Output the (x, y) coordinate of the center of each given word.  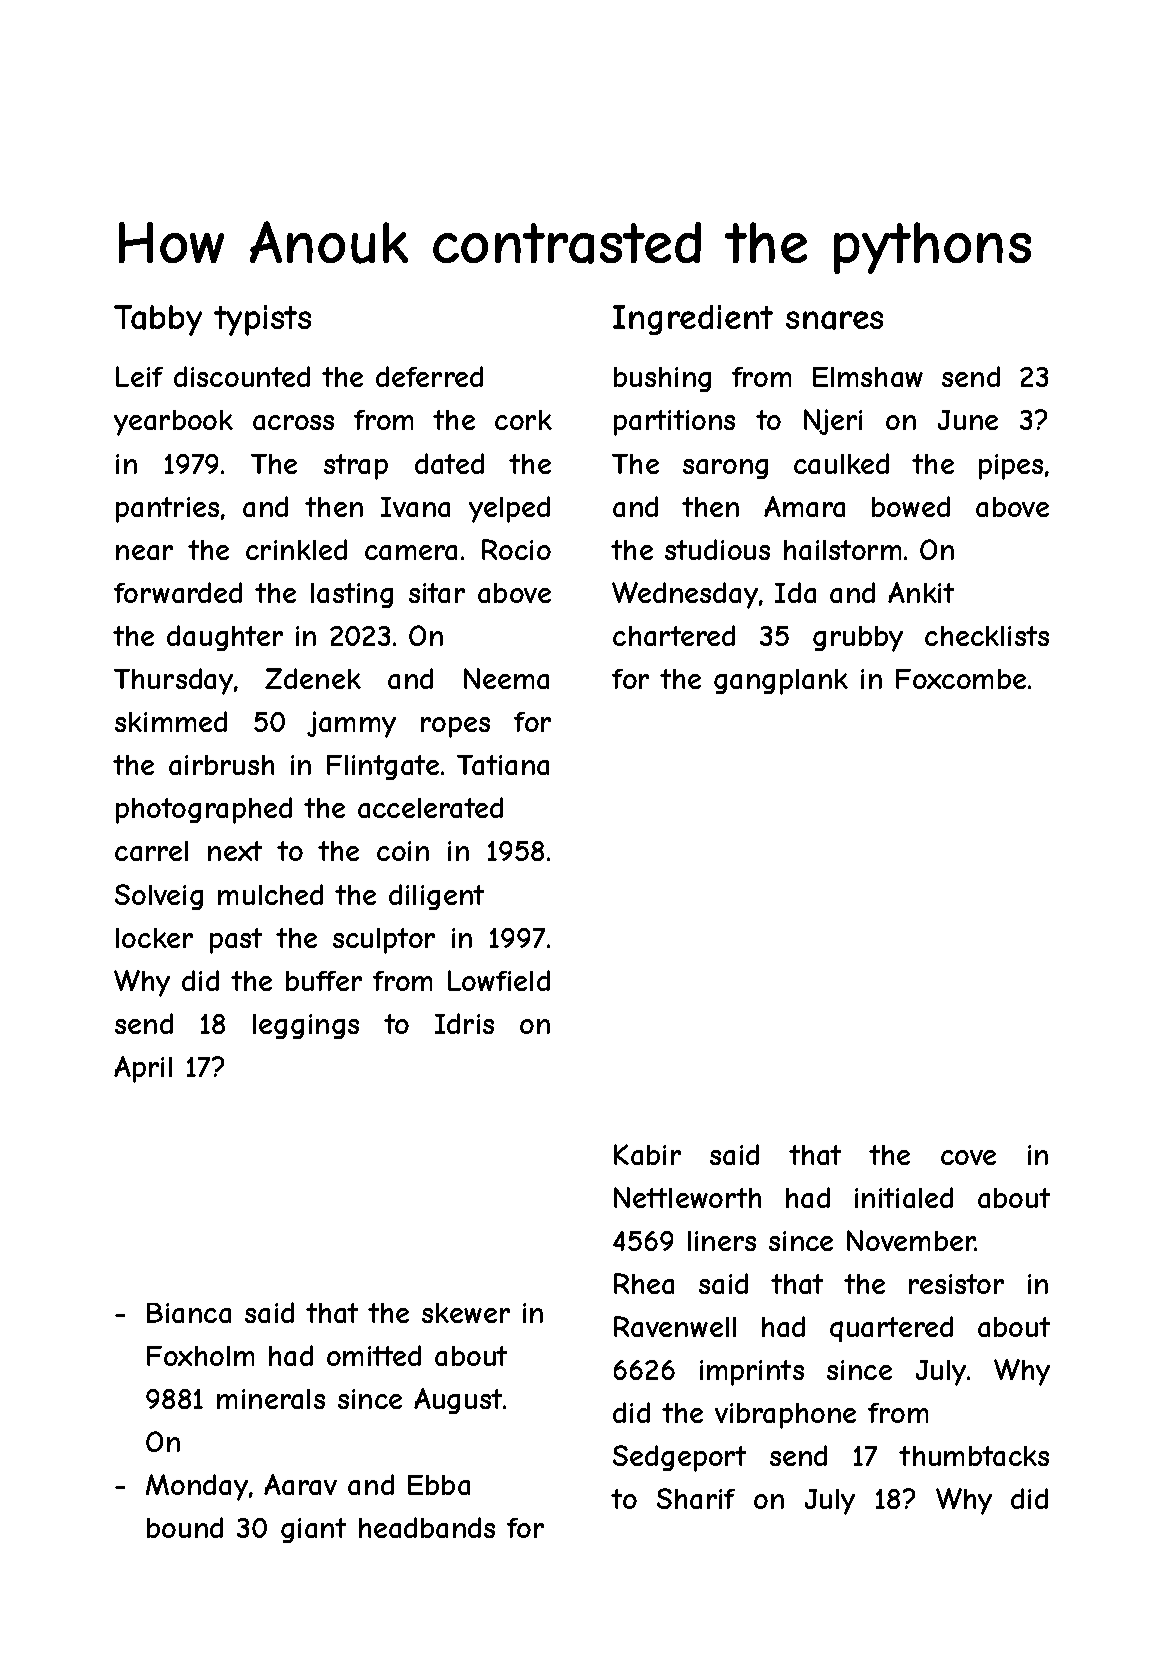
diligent (436, 897)
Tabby (158, 320)
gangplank (781, 682)
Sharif (696, 1498)
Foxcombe (961, 679)
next (235, 851)
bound (185, 1527)
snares (834, 320)
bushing (662, 379)
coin (403, 851)
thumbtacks (974, 1456)
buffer (324, 981)
